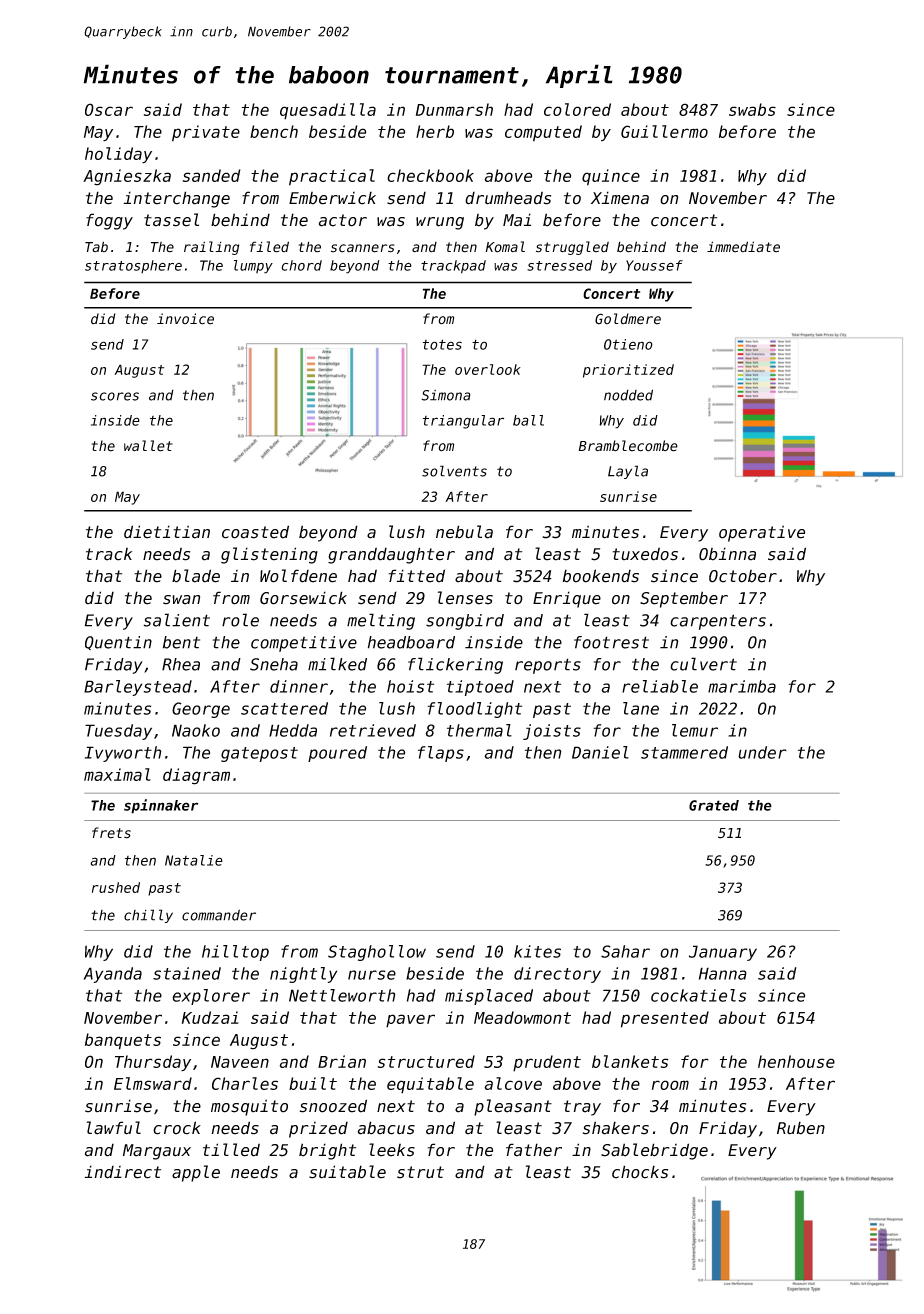  What do you see at coordinates (328, 111) in the screenshot?
I see `quesadilla` at bounding box center [328, 111].
